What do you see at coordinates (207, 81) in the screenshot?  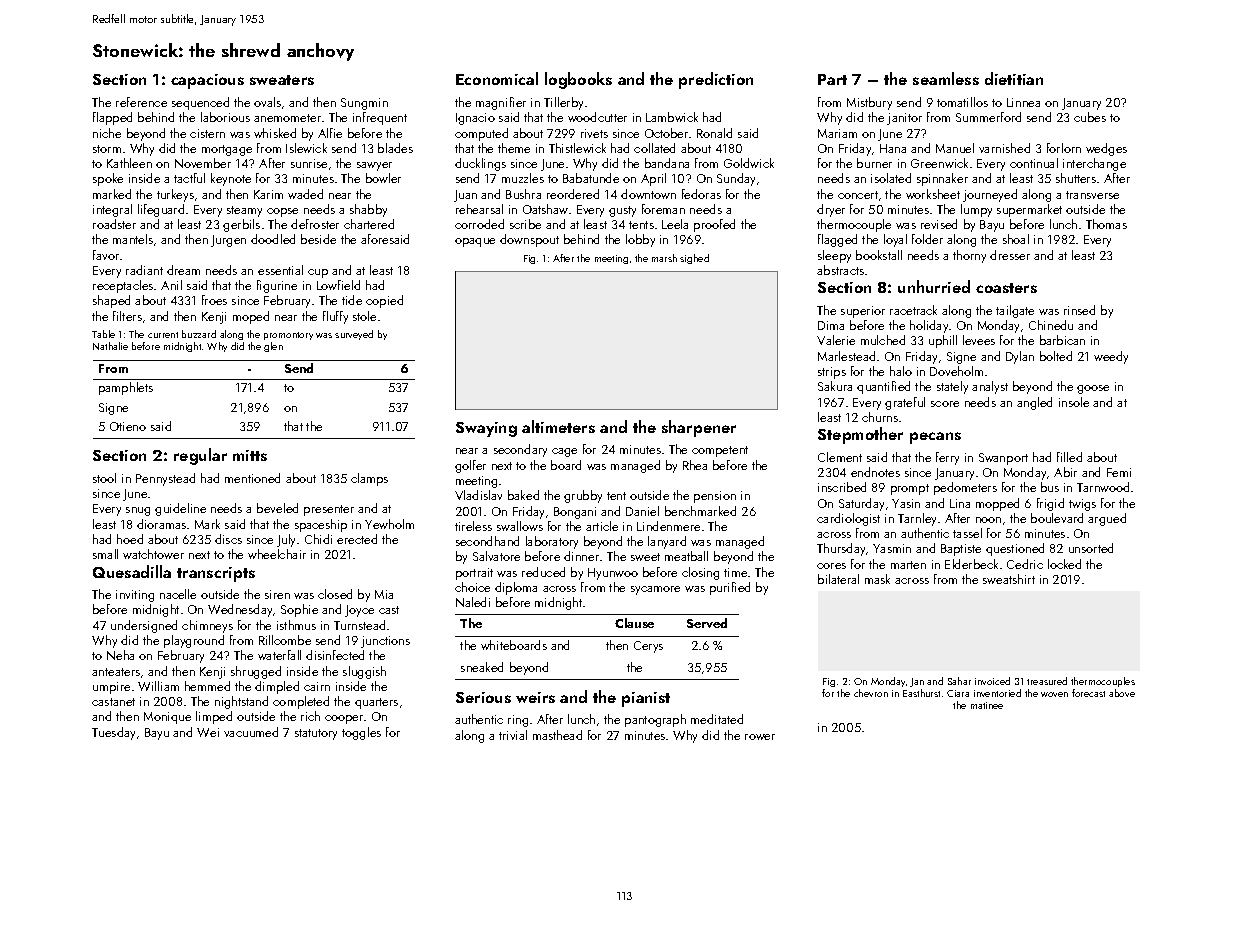 I see `capacious` at bounding box center [207, 81].
